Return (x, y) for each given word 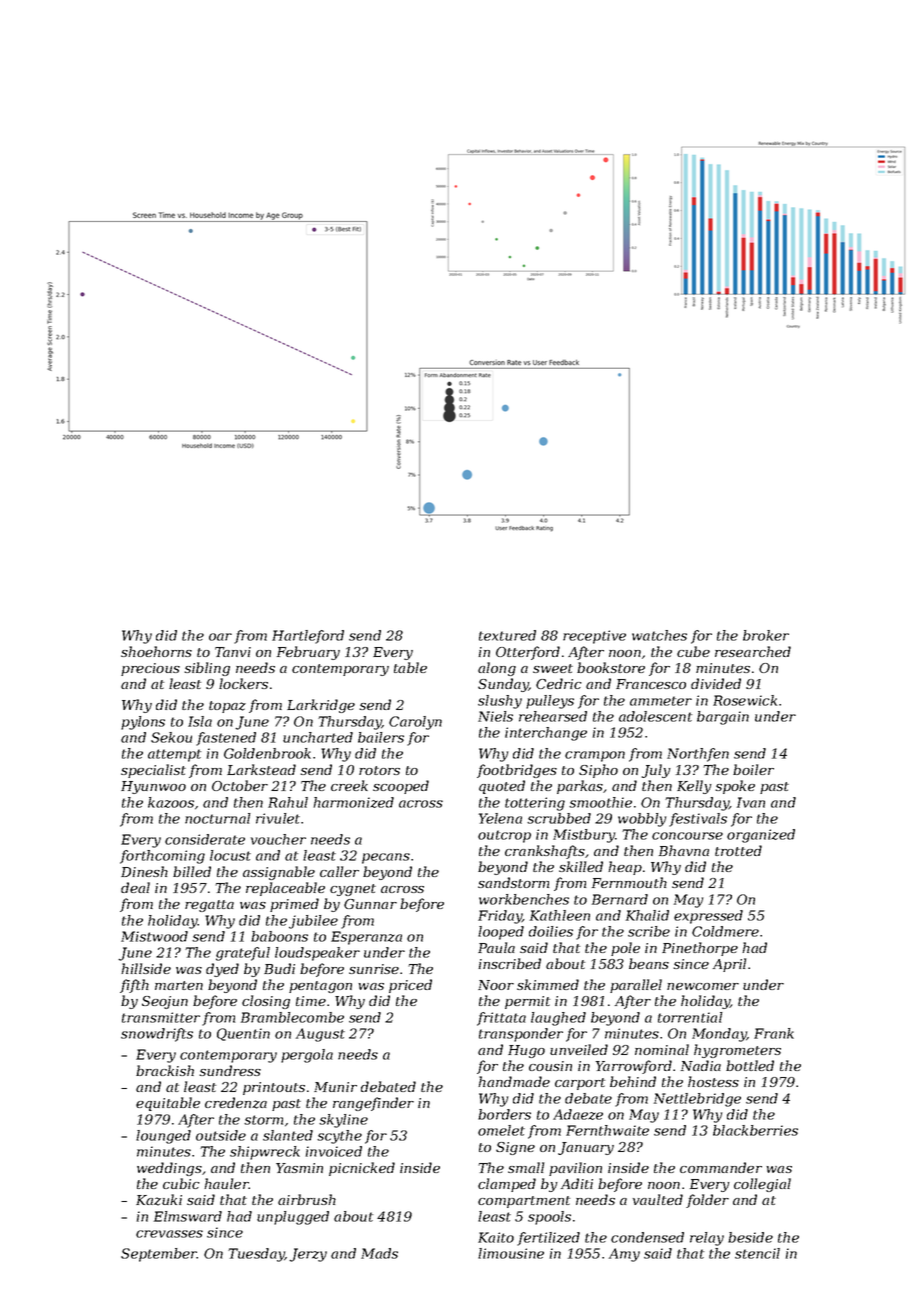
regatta (209, 906)
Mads (379, 1253)
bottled (750, 1065)
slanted (288, 1135)
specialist (153, 771)
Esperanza (366, 938)
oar (220, 637)
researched (753, 651)
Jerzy (308, 1255)
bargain (723, 718)
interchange (546, 734)
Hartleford (308, 637)
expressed (708, 917)
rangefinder (373, 1104)
